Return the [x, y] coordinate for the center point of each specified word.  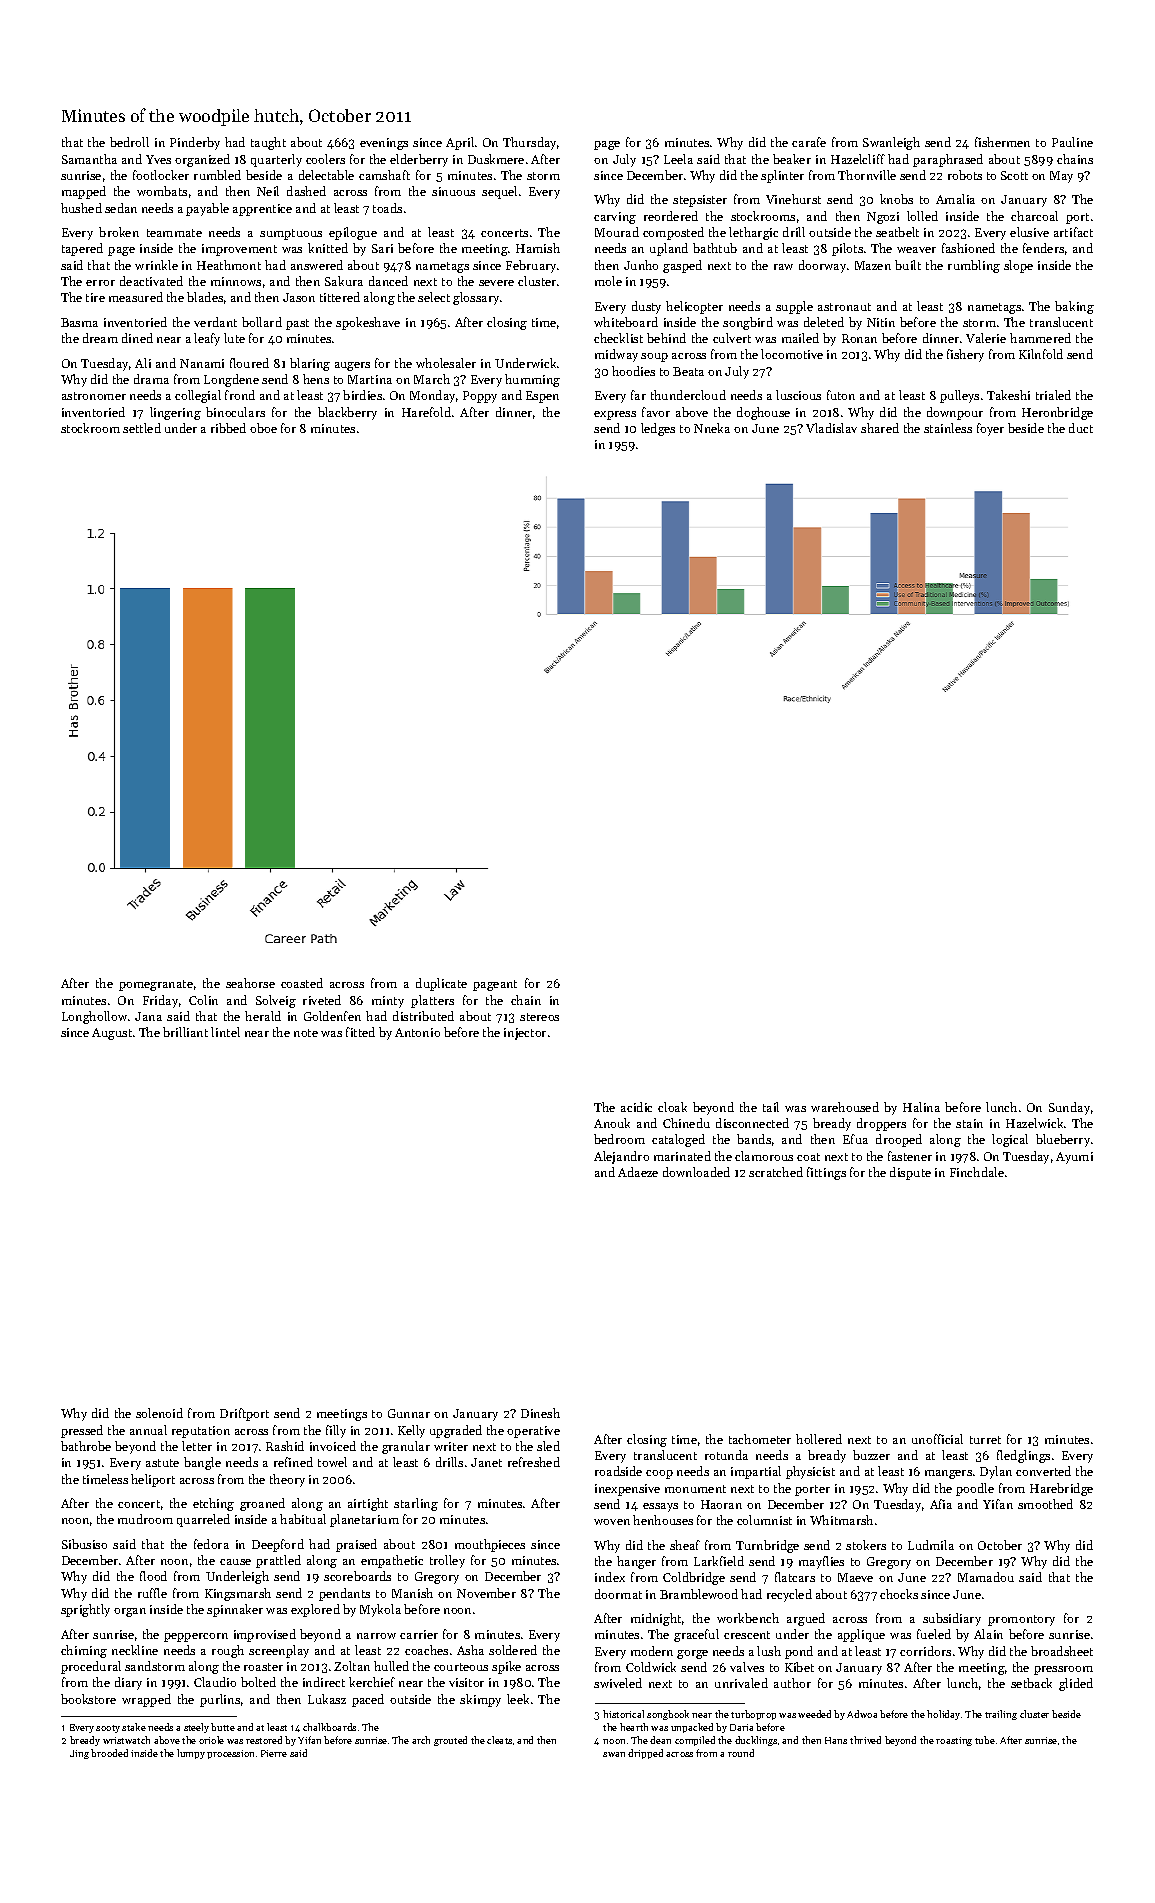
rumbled [217, 175]
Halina [921, 1107]
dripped [645, 1754]
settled [142, 428]
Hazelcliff [858, 159]
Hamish [538, 248]
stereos [539, 1017]
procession [230, 1754]
